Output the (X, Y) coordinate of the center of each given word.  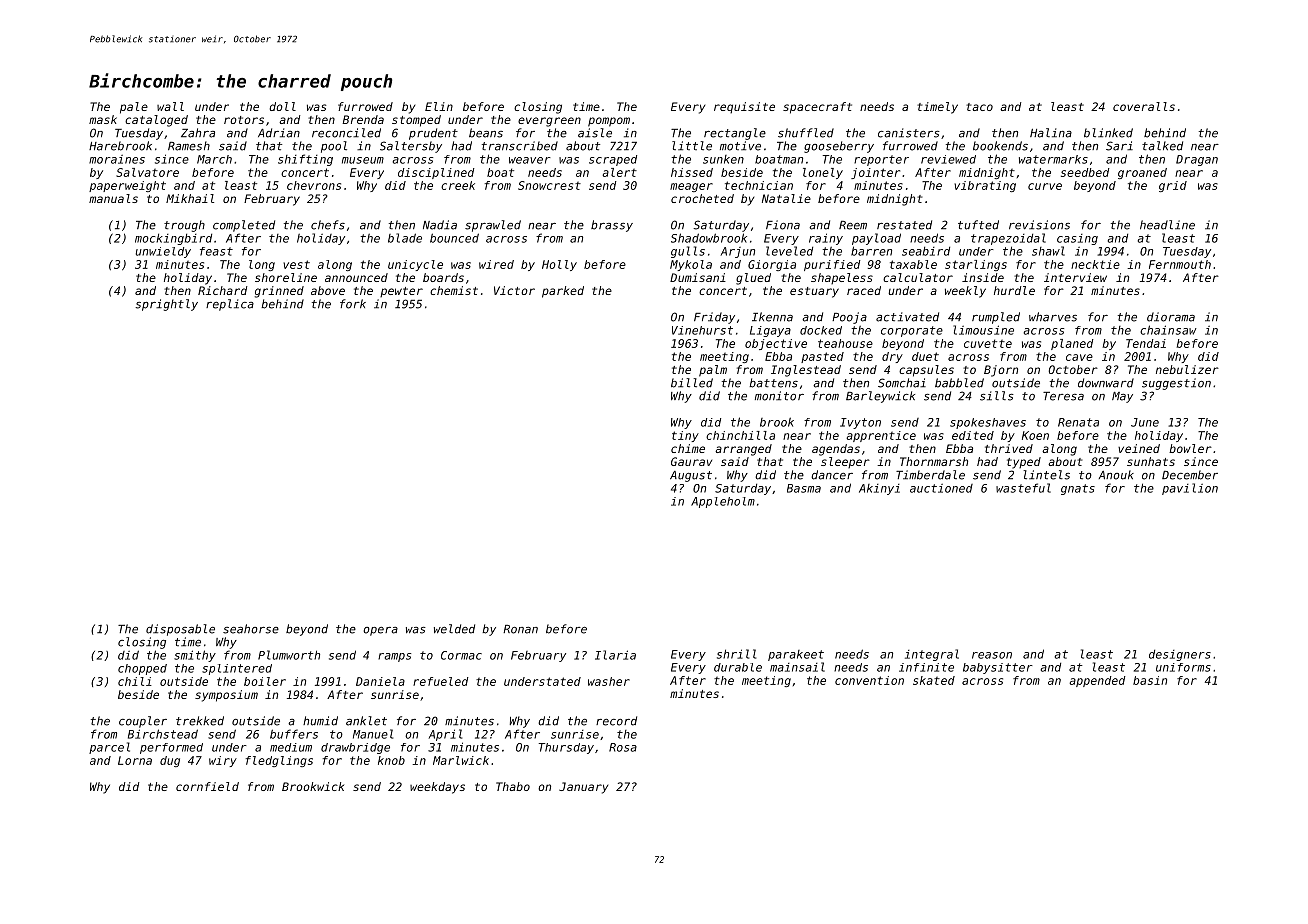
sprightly (166, 305)
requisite (744, 108)
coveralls (1144, 106)
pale (134, 108)
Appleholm (723, 502)
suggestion (1176, 384)
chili (135, 681)
